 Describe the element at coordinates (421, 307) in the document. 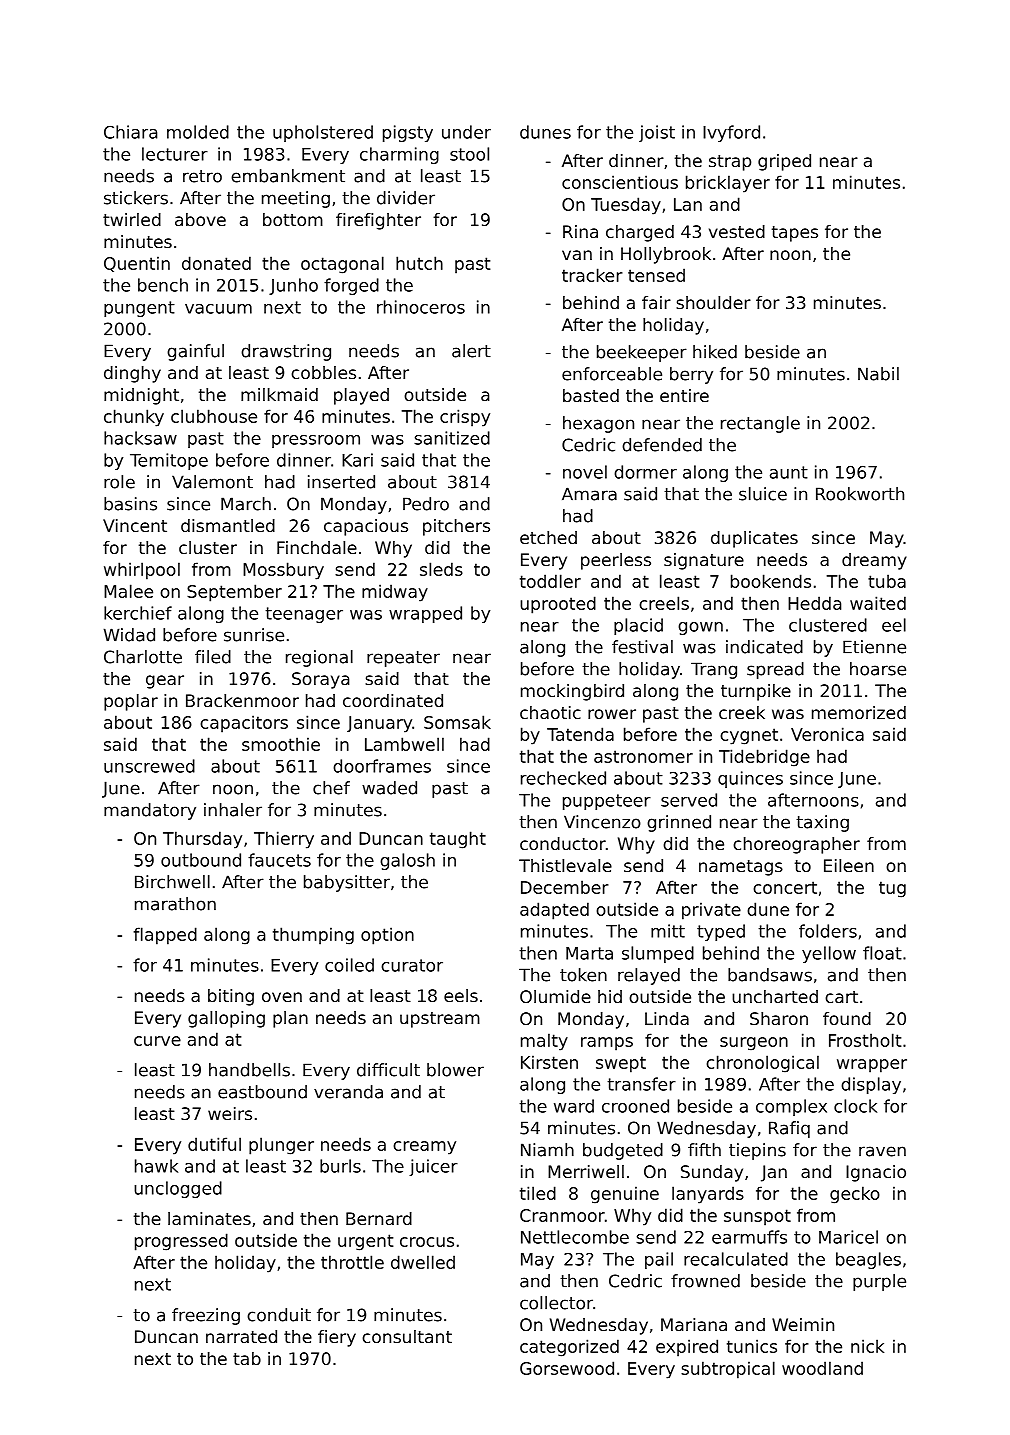

I see `rhinoceros` at that location.
